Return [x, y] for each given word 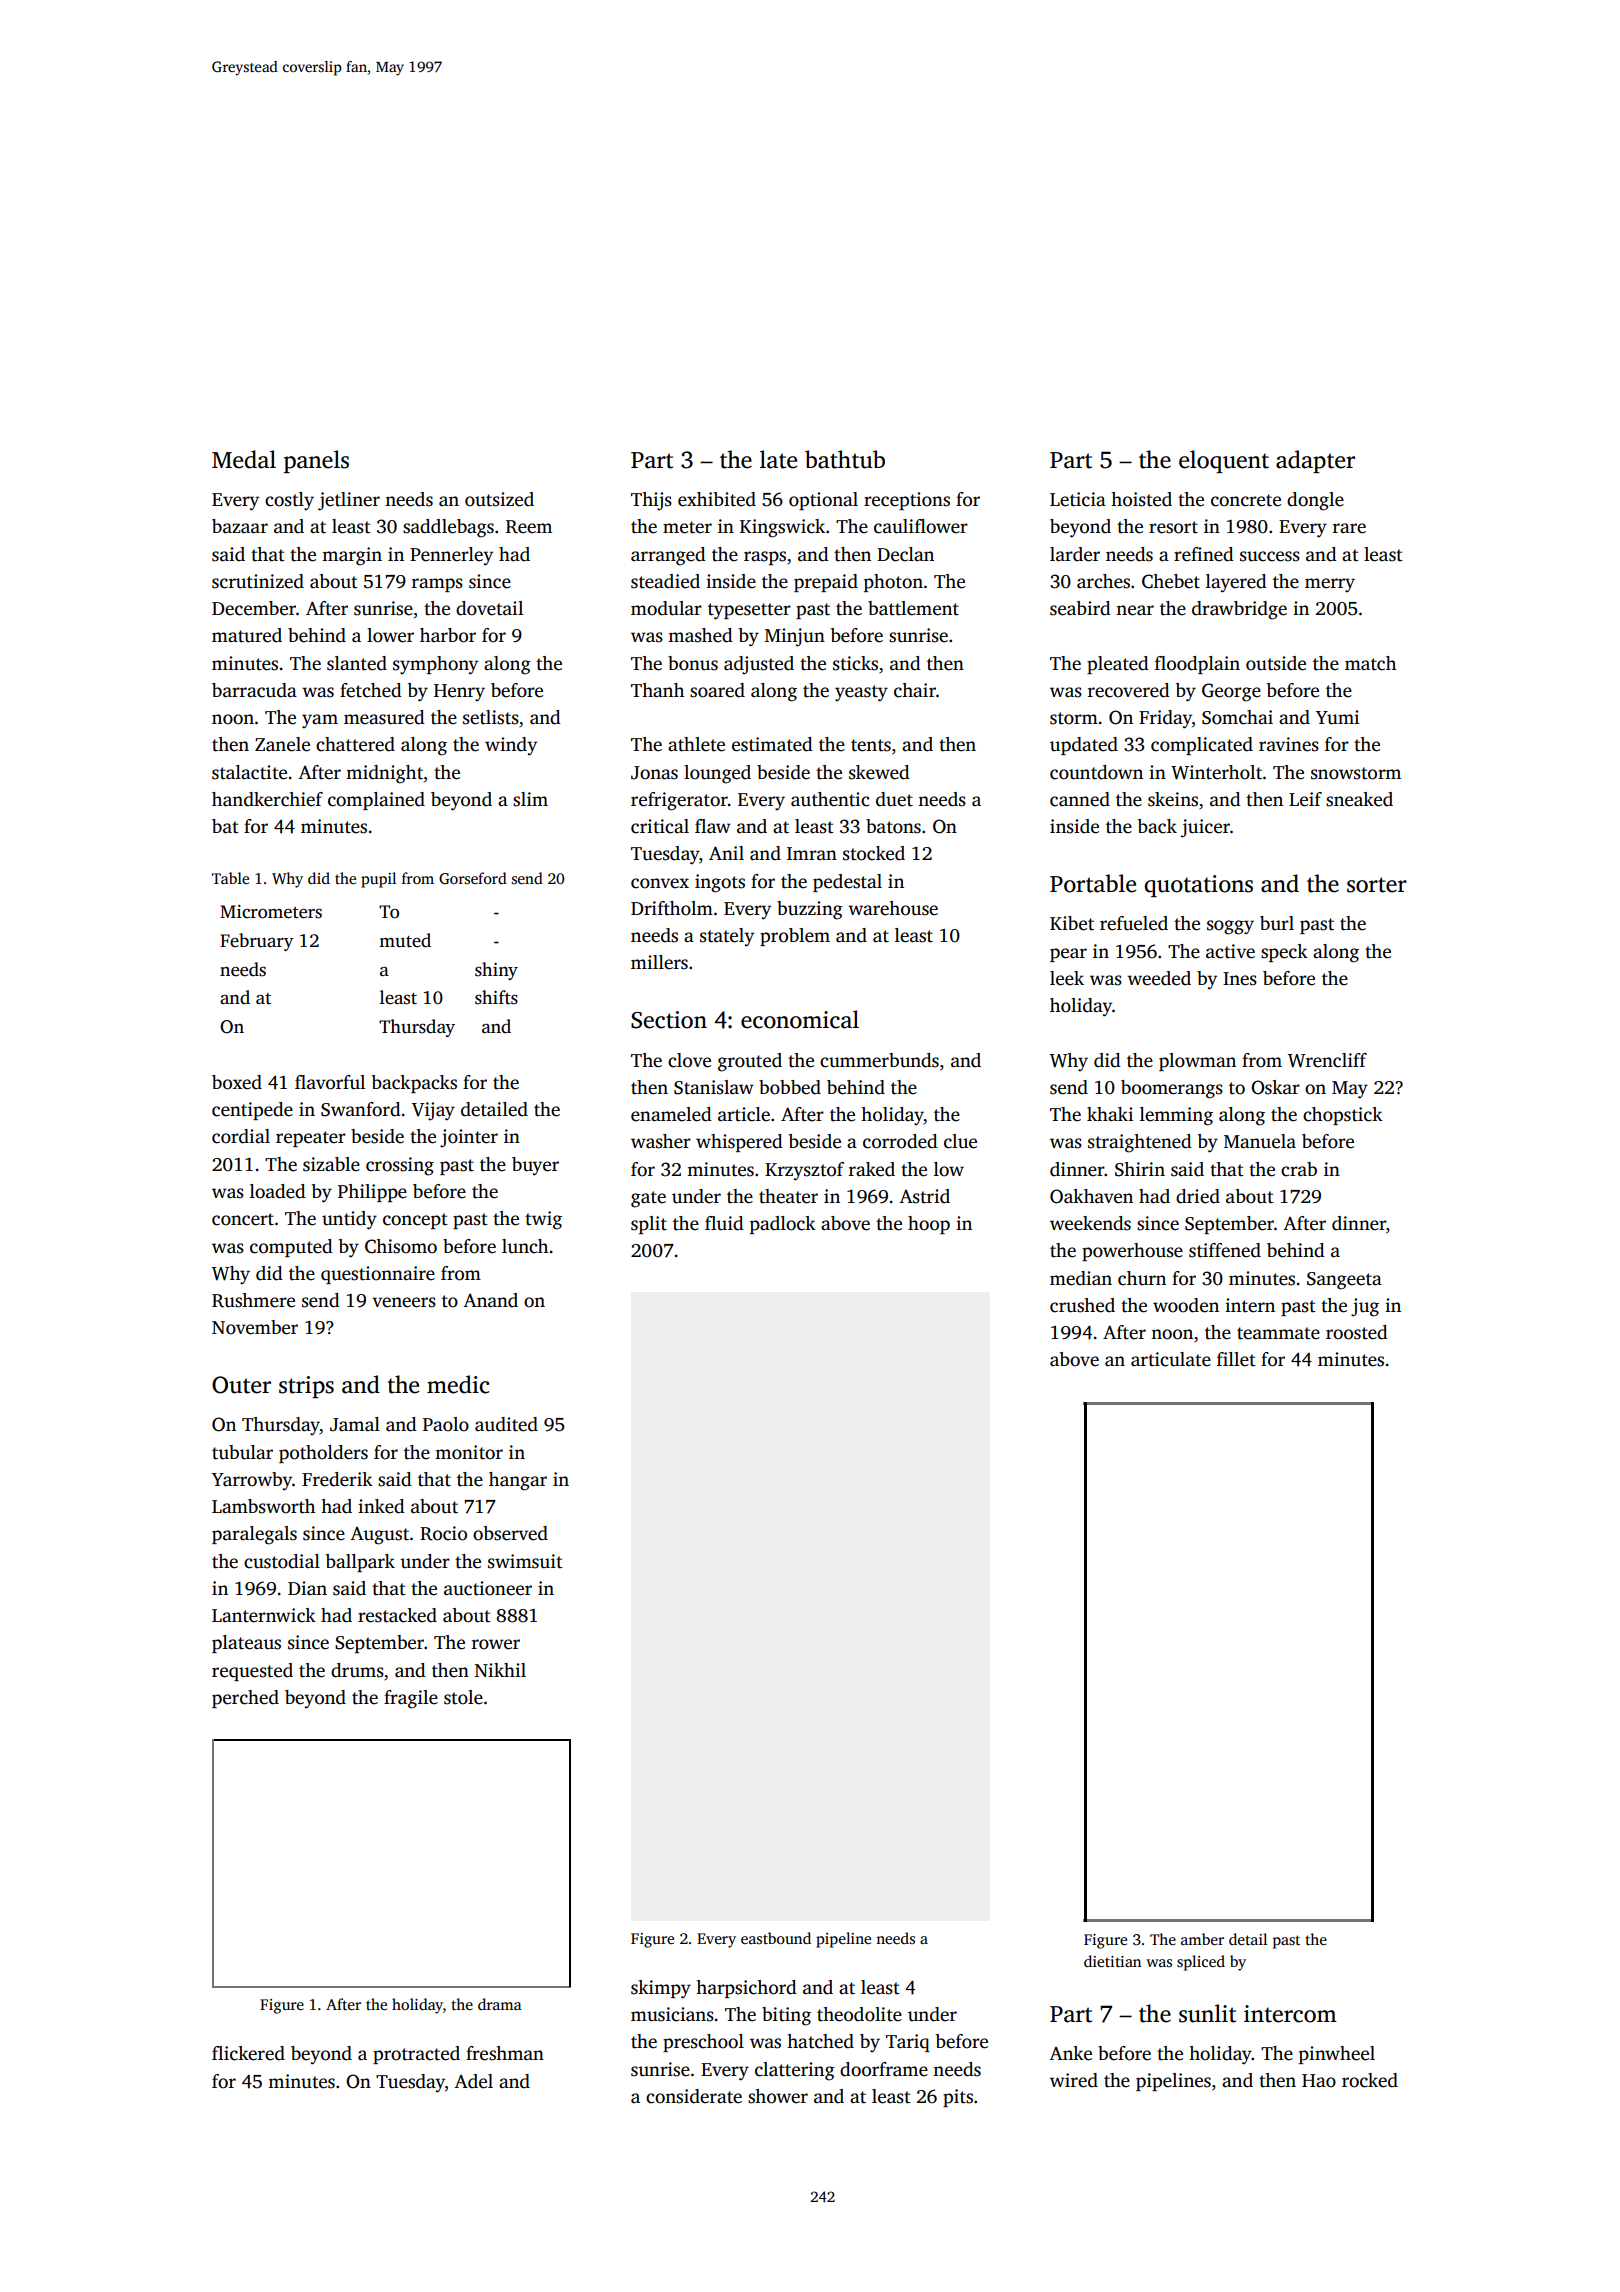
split [649, 1225]
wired [1074, 2080]
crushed [1082, 1305]
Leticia [1078, 499]
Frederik [337, 1479]
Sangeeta [1344, 1281]
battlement [913, 608]
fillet [1236, 1359]
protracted [416, 2055]
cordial [241, 1136]
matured [247, 635]
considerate [694, 2096]
